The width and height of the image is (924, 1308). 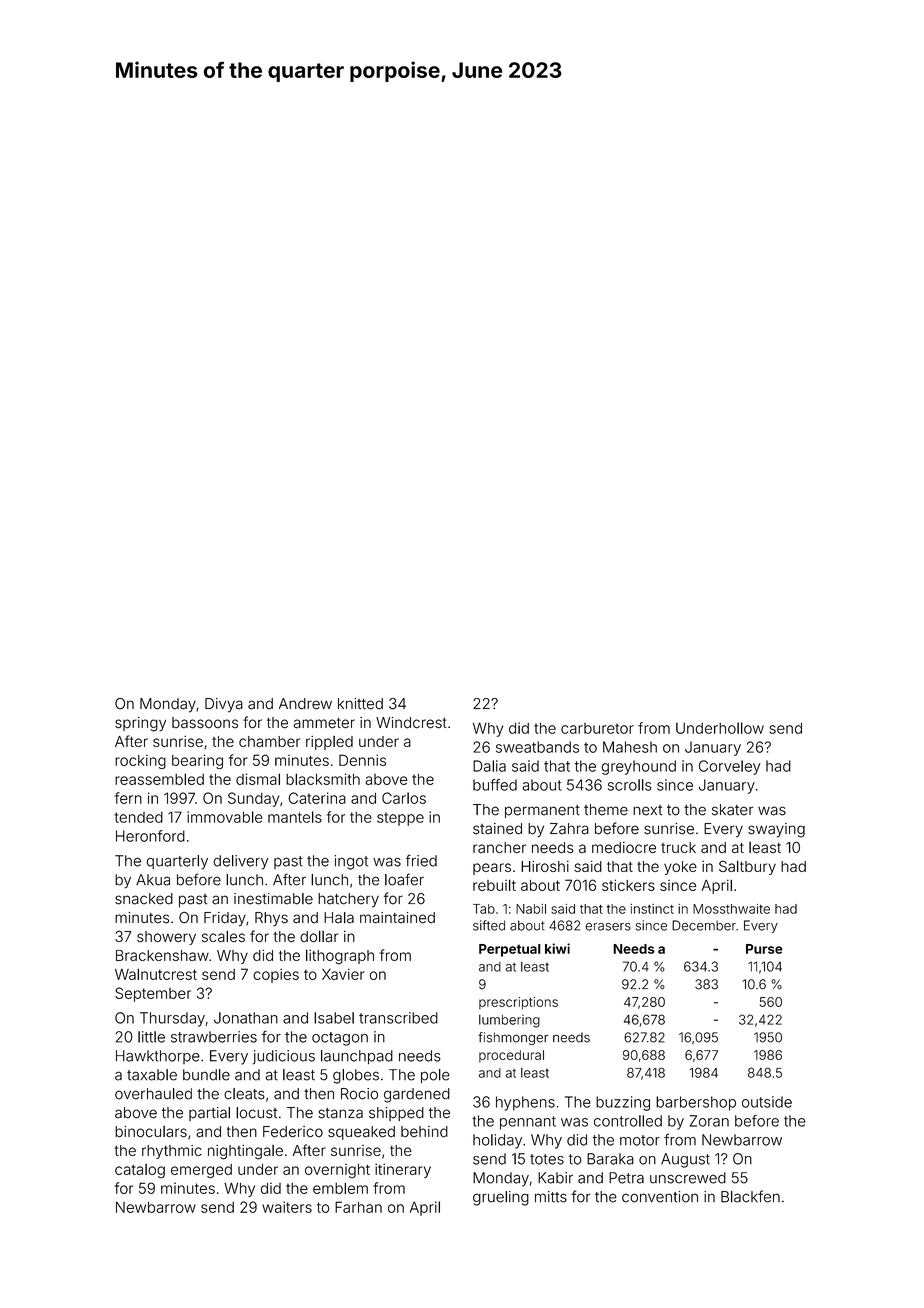 I want to click on buzzing, so click(x=623, y=1103).
